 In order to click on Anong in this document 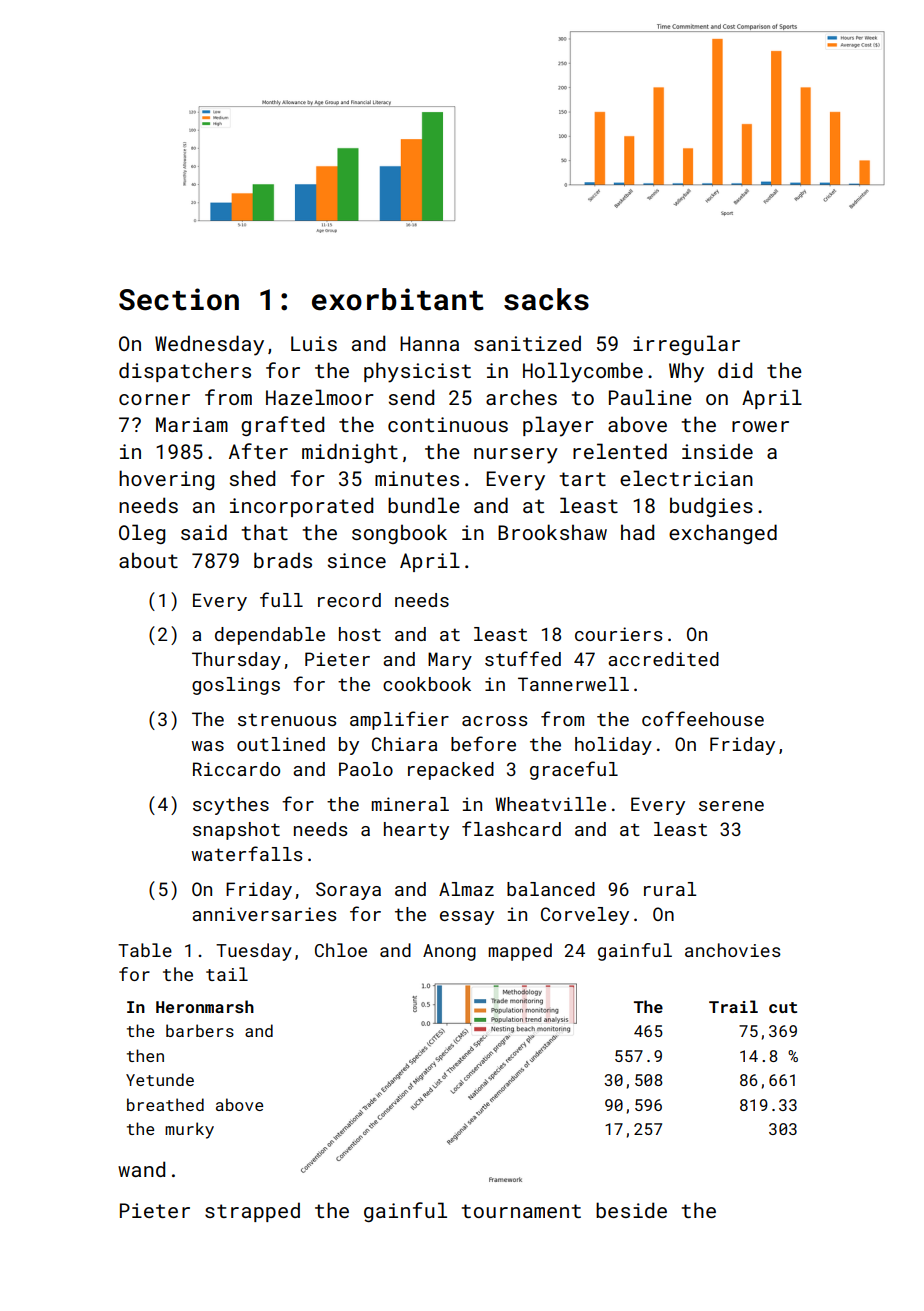, I will do `click(449, 952)`.
